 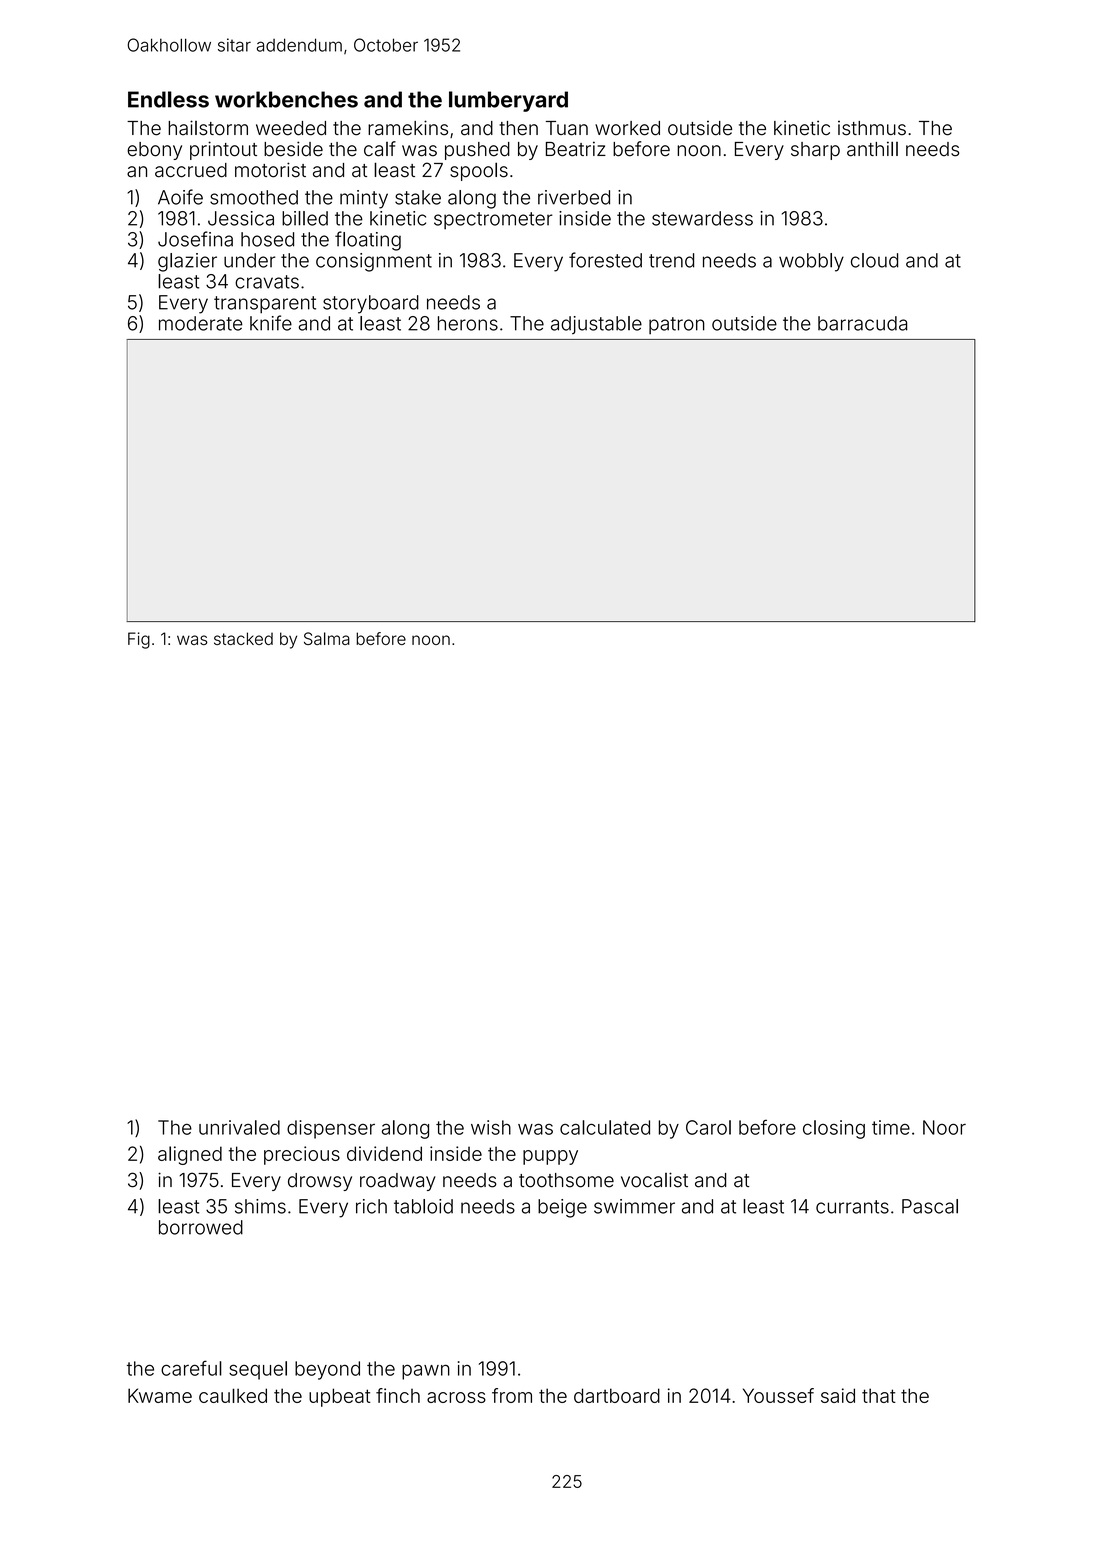 I want to click on lumberyard, so click(x=508, y=101).
